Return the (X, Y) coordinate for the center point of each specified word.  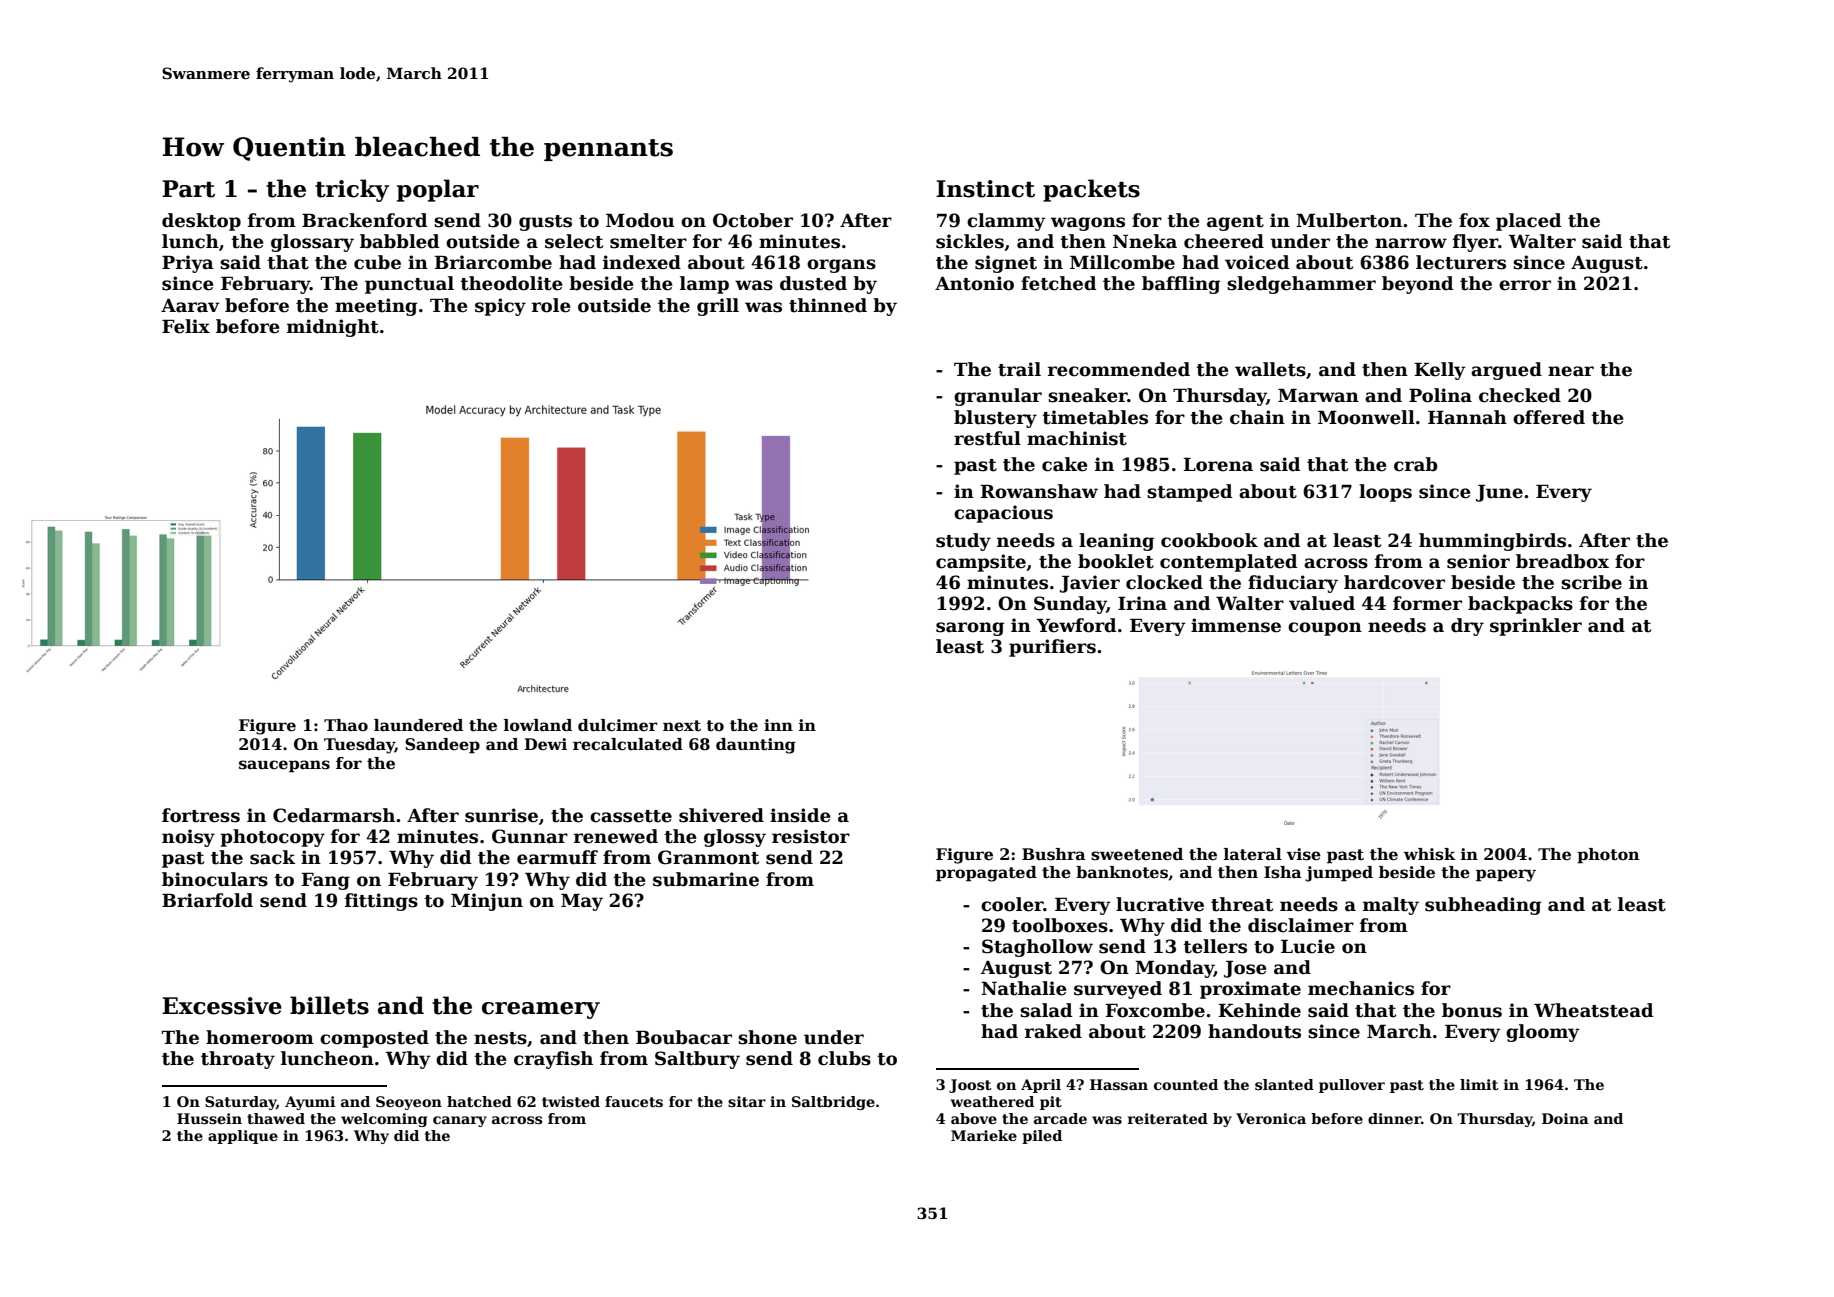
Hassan (1119, 1084)
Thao (346, 725)
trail (1019, 369)
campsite (981, 563)
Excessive (222, 1006)
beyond (1417, 285)
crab (1416, 464)
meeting (376, 307)
